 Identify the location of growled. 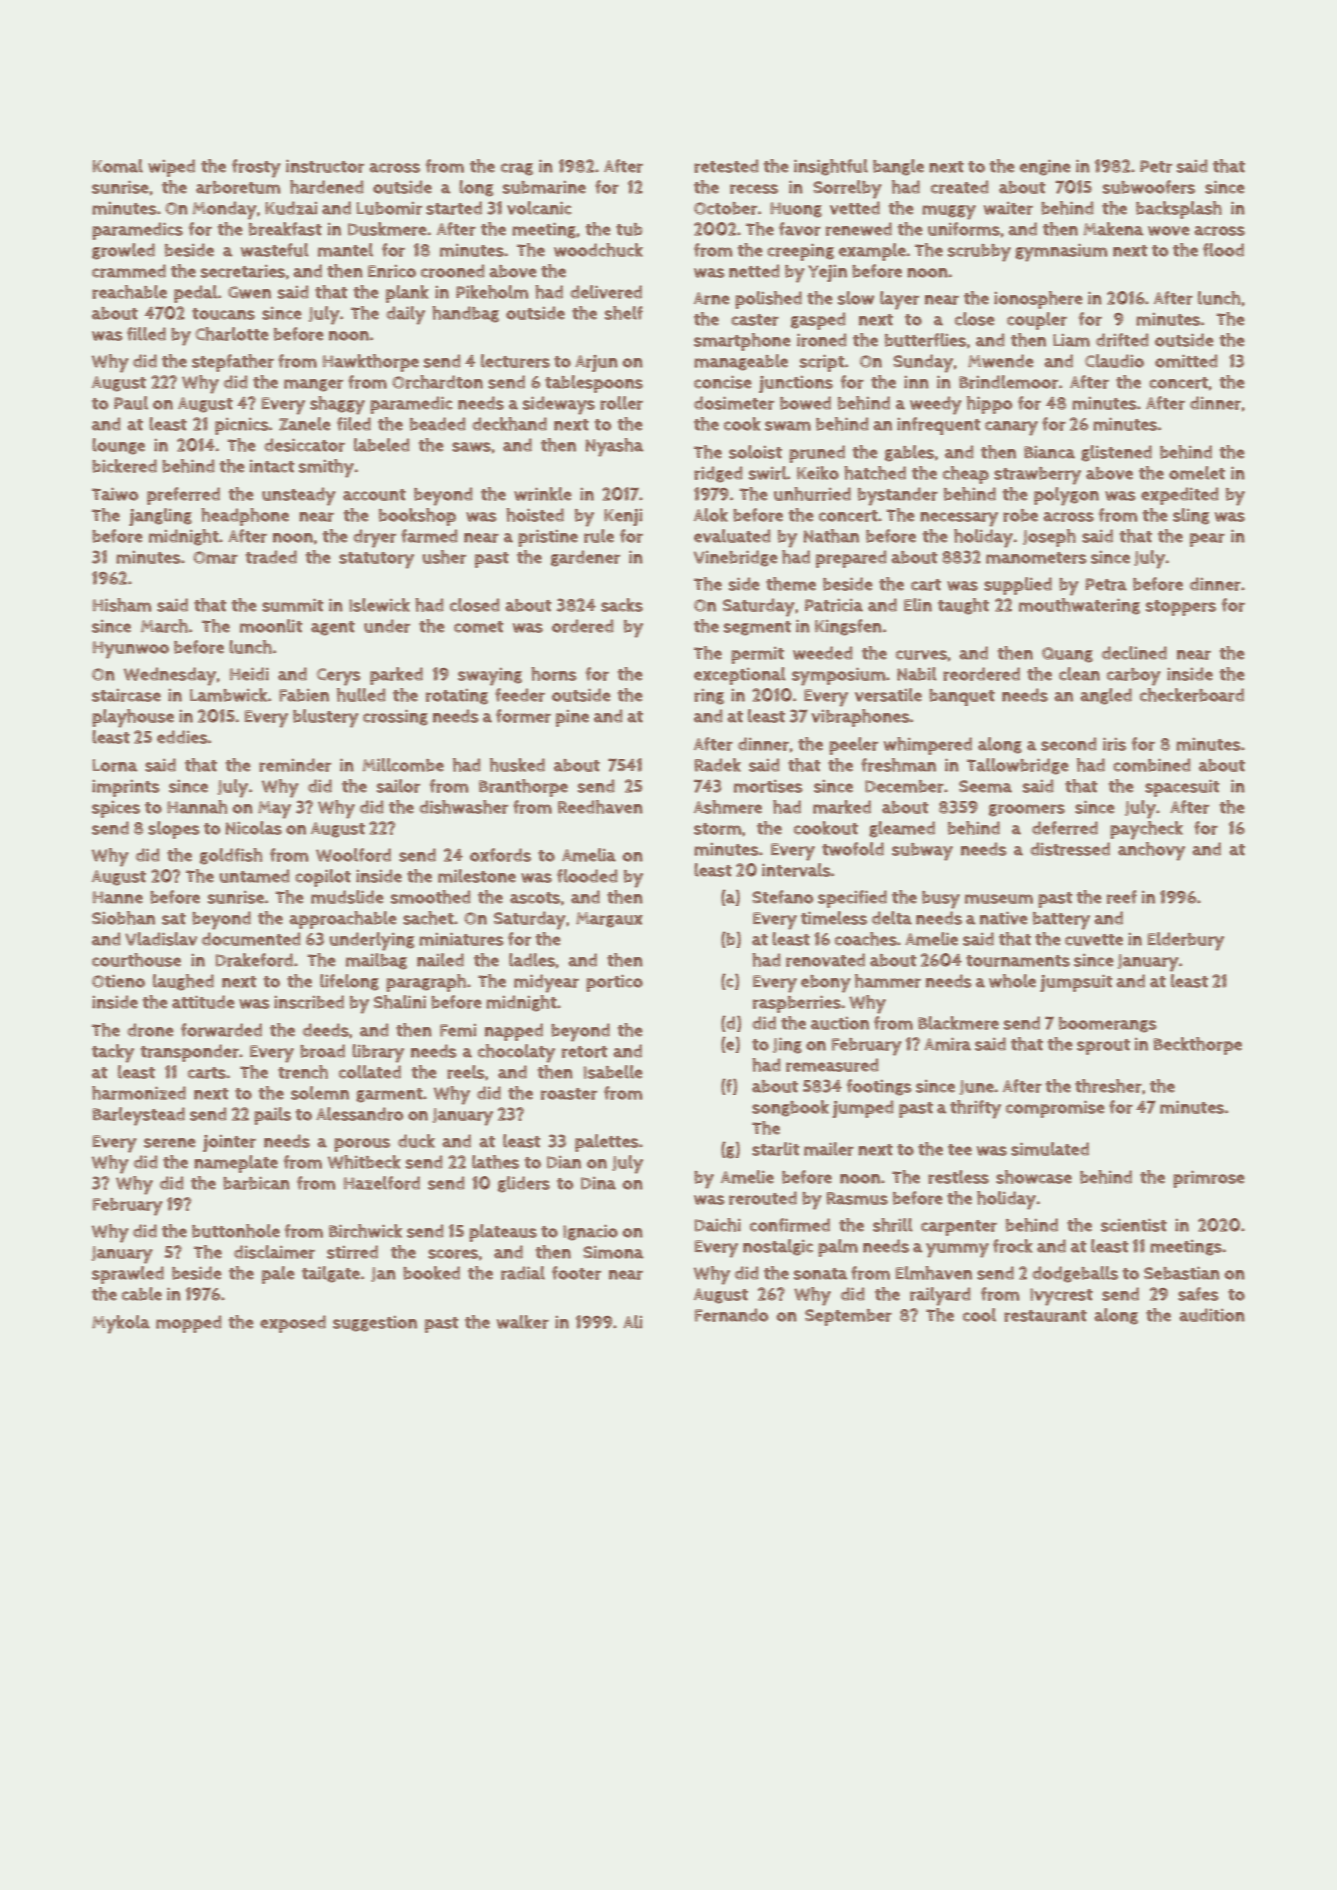
(123, 251).
